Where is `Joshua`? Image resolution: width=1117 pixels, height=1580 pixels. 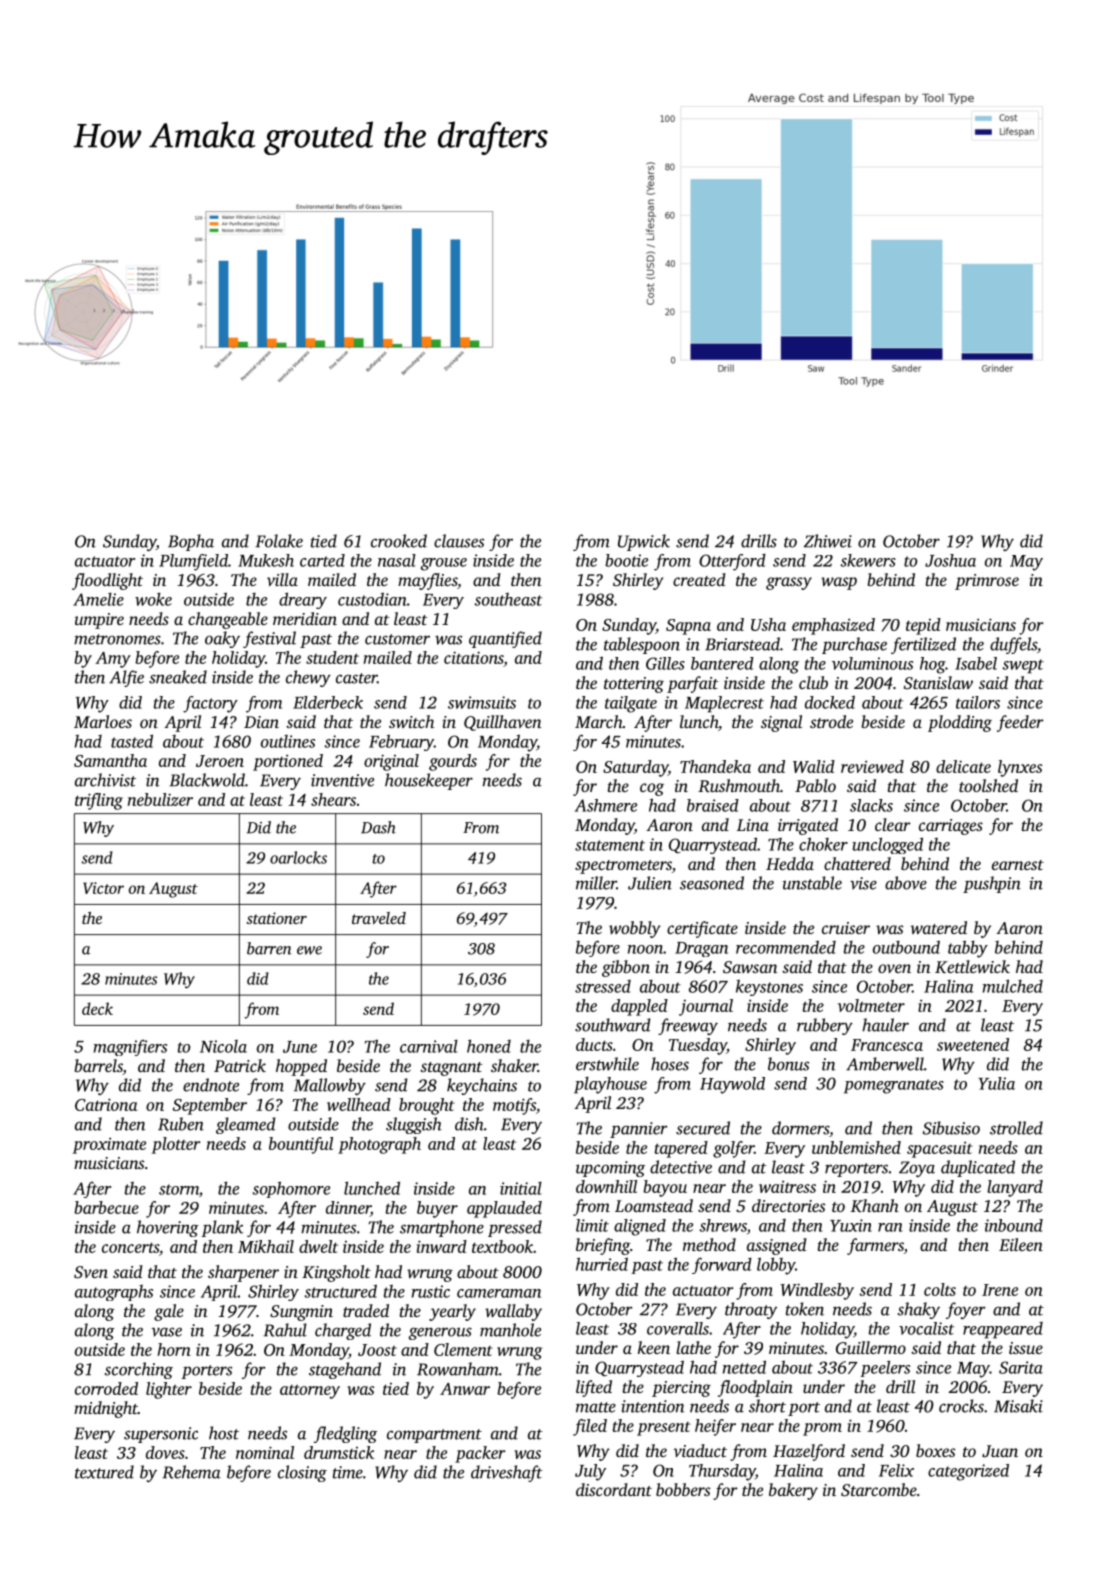 Joshua is located at coordinates (950, 560).
